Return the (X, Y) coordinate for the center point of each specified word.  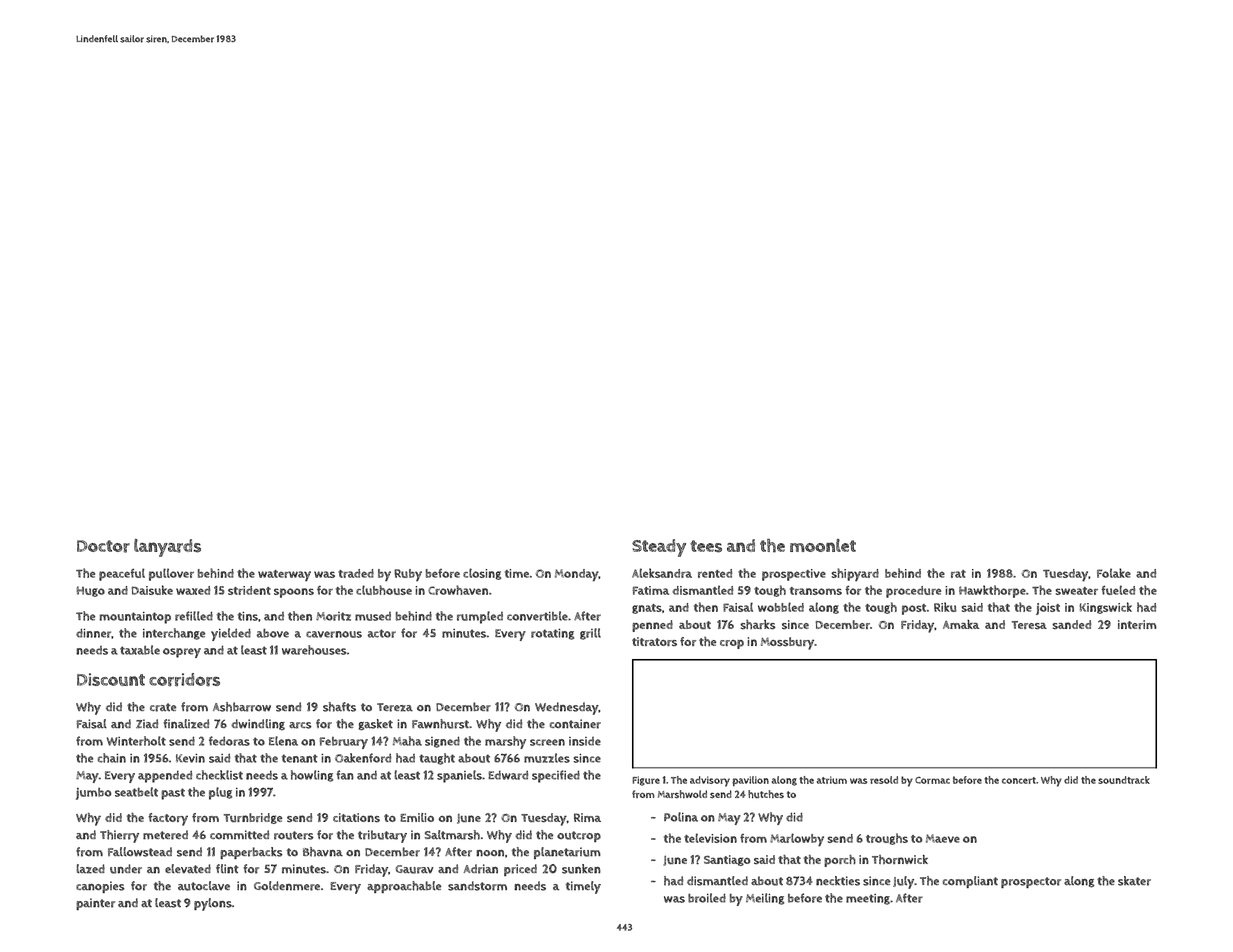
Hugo (90, 591)
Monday (577, 575)
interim (1137, 624)
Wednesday (567, 708)
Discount (111, 679)
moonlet (823, 545)
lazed (90, 869)
